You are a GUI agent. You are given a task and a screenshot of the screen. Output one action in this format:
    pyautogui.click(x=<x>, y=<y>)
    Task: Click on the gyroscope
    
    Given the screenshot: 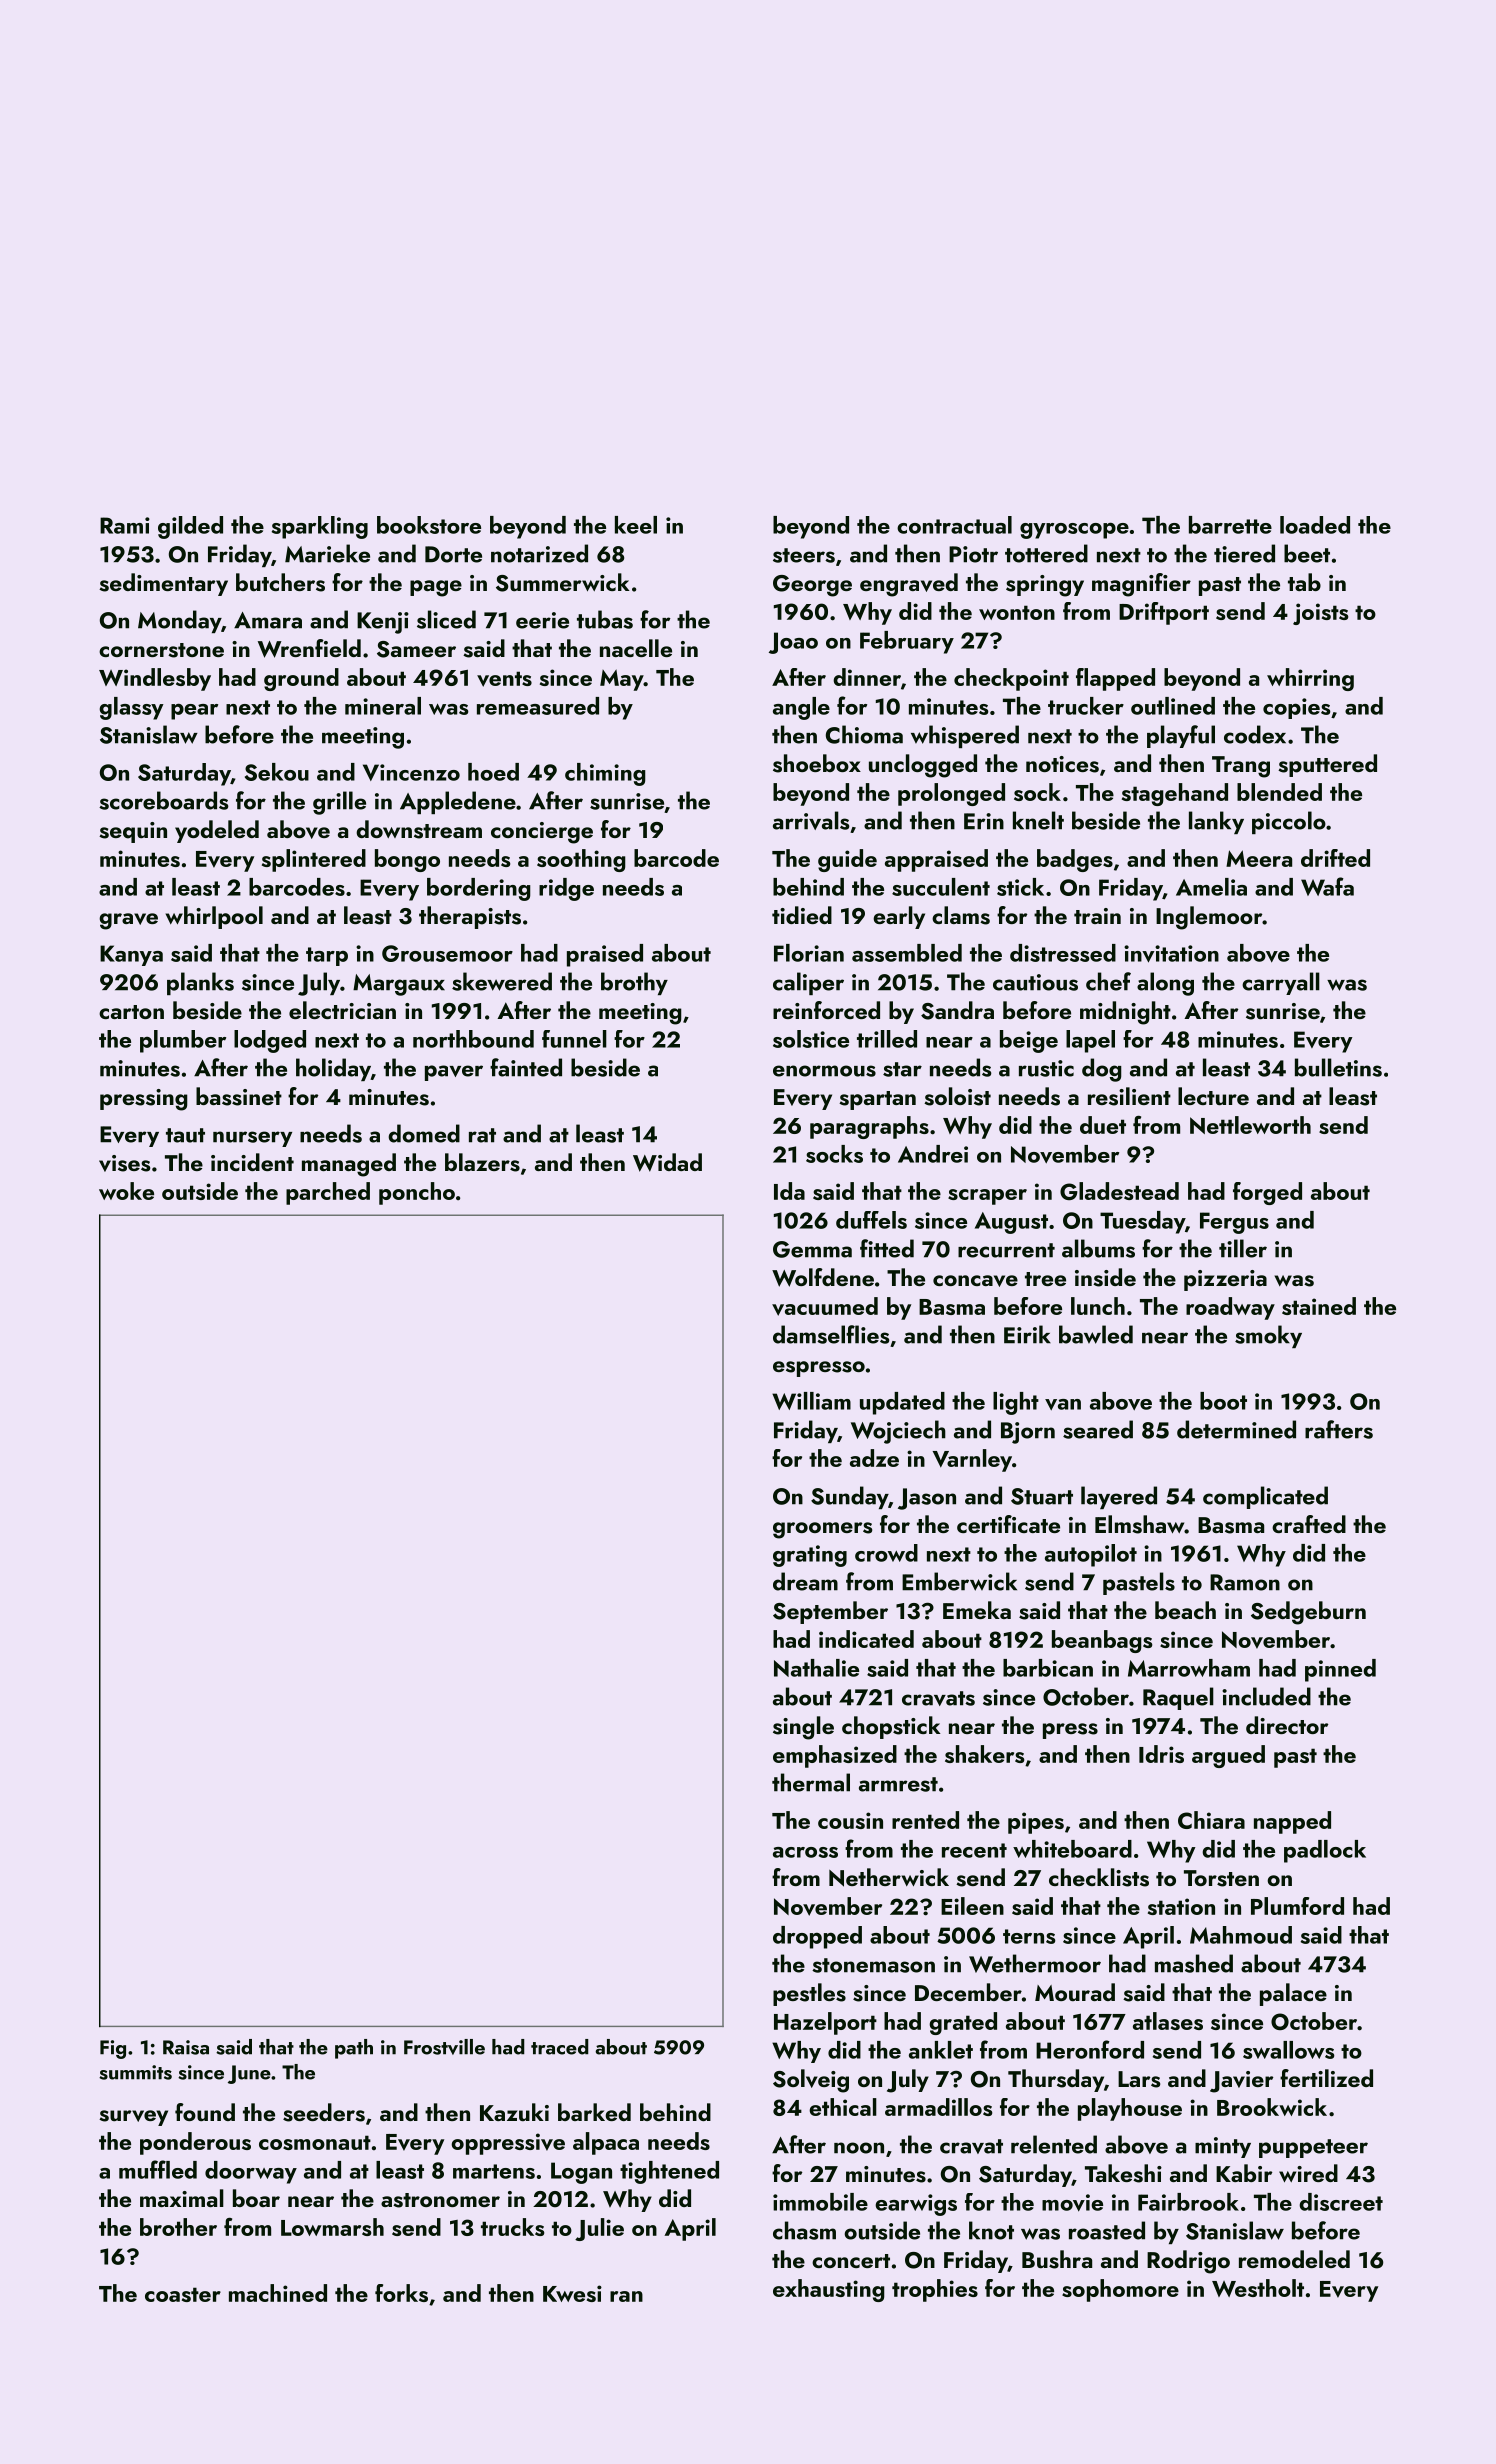 What is the action you would take?
    pyautogui.click(x=1074, y=530)
